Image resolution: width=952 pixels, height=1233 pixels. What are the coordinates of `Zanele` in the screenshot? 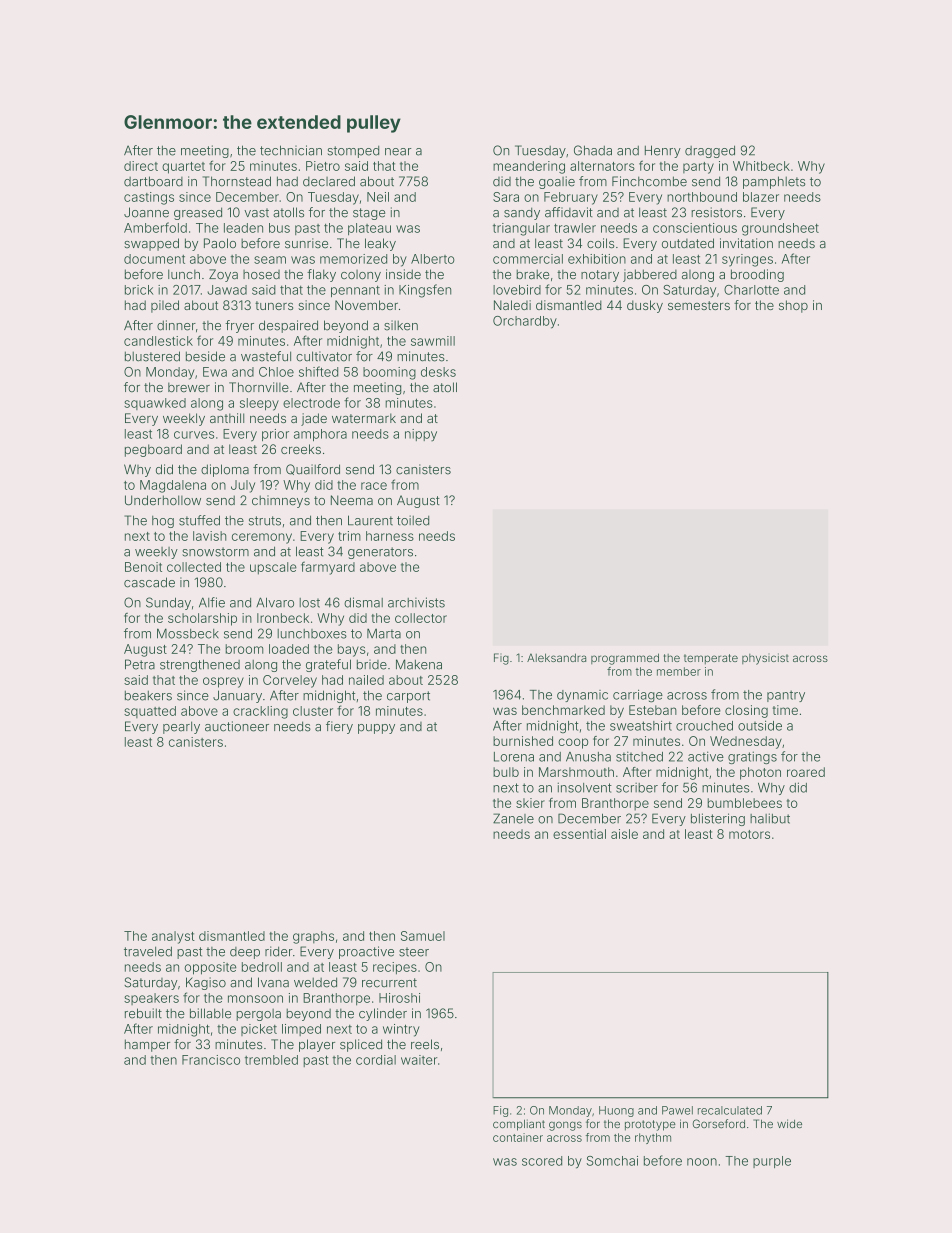 It's located at (513, 818).
